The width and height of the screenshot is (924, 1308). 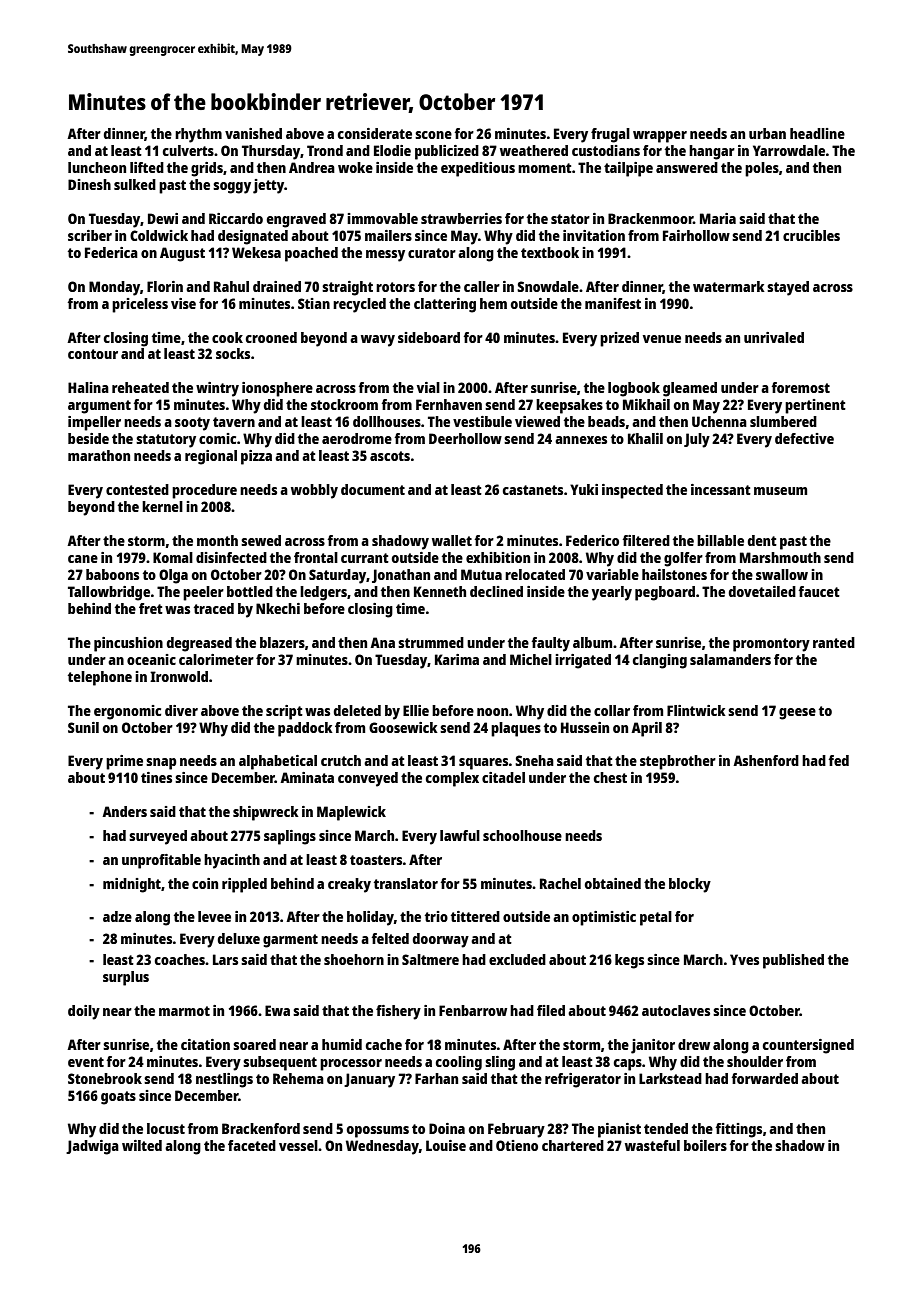 I want to click on Kenneth, so click(x=440, y=591).
